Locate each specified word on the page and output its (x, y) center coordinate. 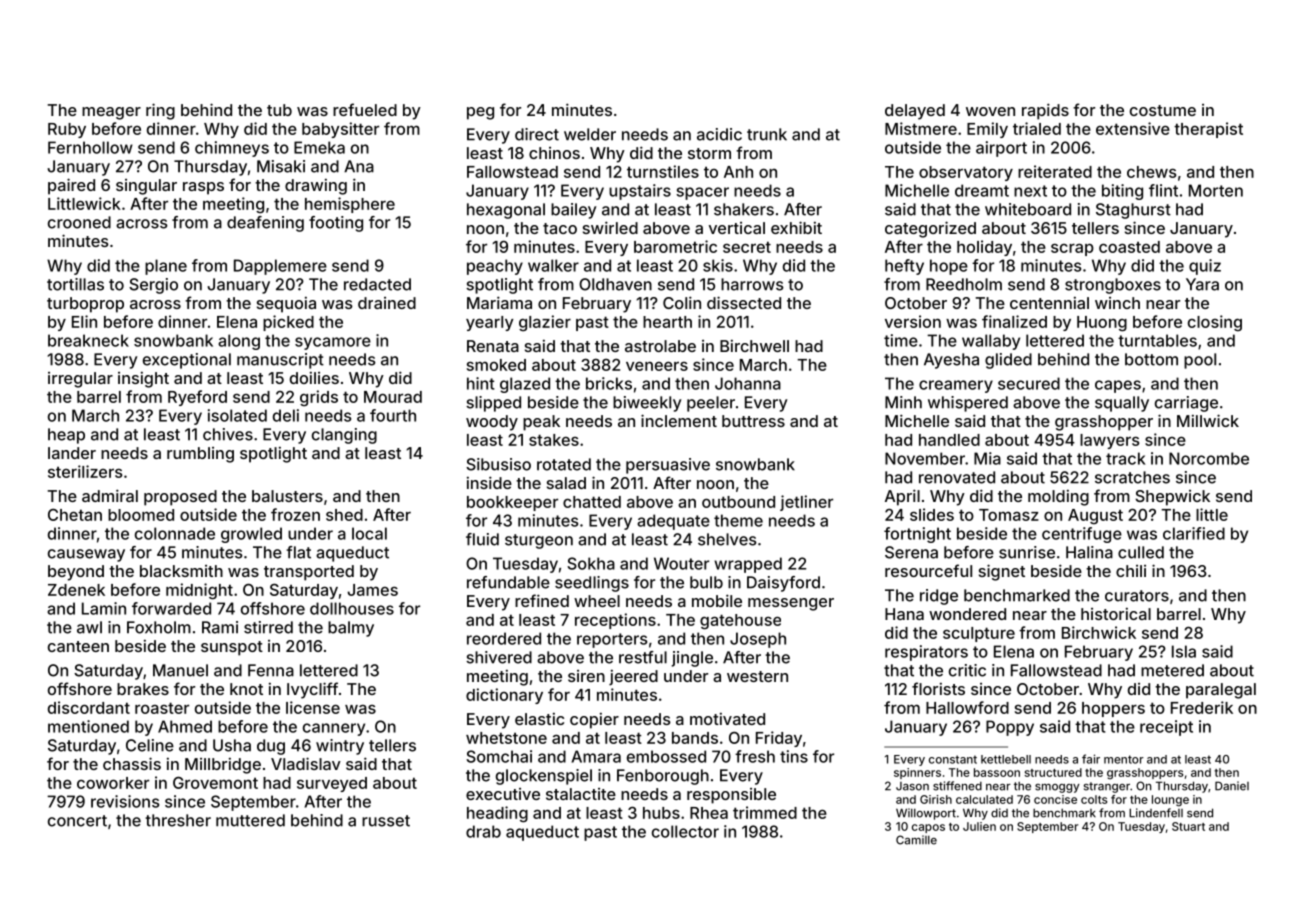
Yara (1202, 284)
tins (794, 756)
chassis (132, 763)
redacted (377, 284)
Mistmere (921, 128)
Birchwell (754, 346)
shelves (727, 539)
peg (480, 113)
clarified (1194, 533)
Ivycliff (312, 690)
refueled (365, 109)
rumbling (200, 455)
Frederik (1202, 707)
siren (586, 676)
